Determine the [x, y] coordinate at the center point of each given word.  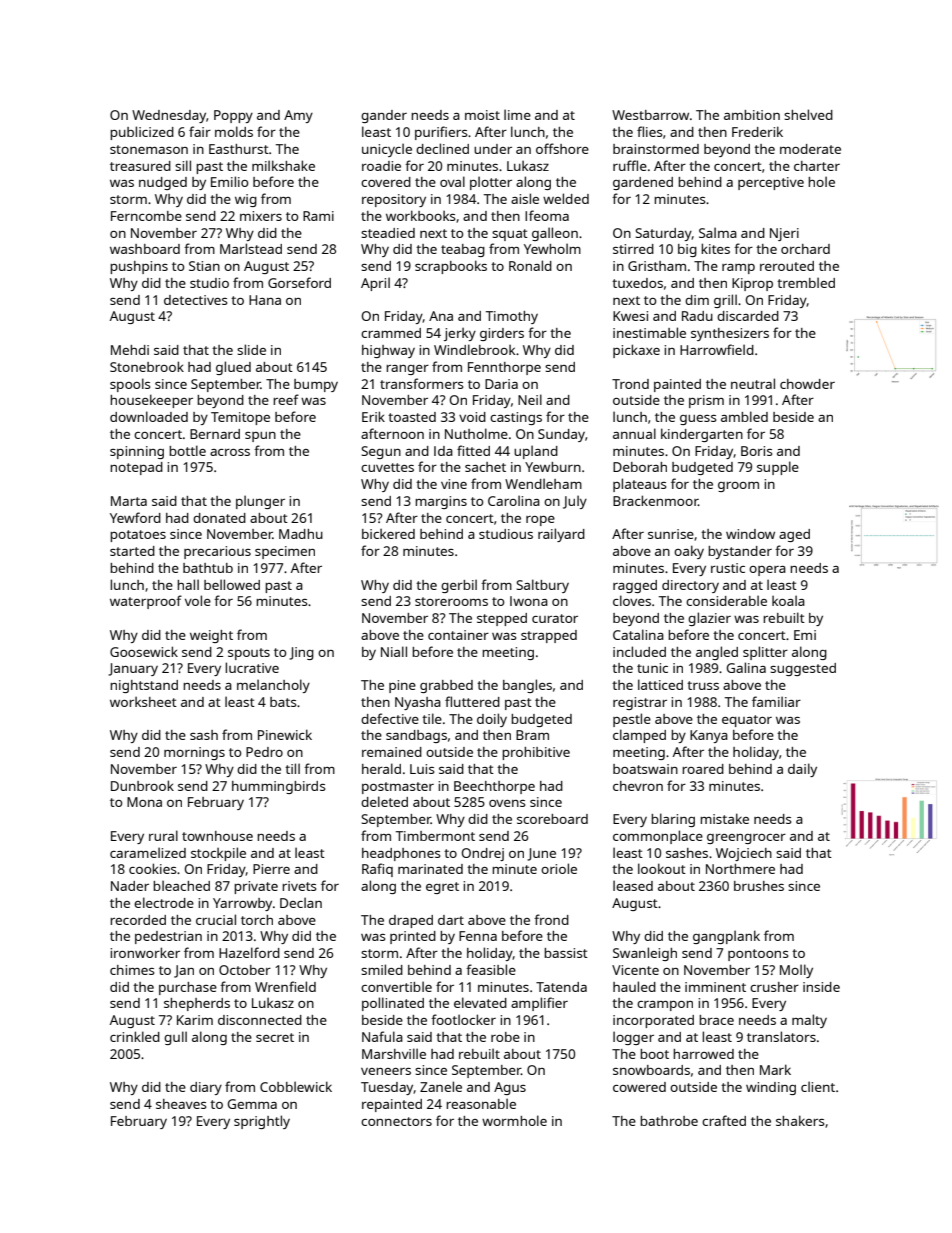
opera [767, 571]
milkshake [283, 165]
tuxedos [637, 283]
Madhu [301, 534]
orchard [805, 249]
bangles [527, 686]
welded [566, 198]
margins [441, 502]
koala [788, 600]
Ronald [530, 265]
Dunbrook [142, 785]
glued [233, 368]
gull [175, 1038]
